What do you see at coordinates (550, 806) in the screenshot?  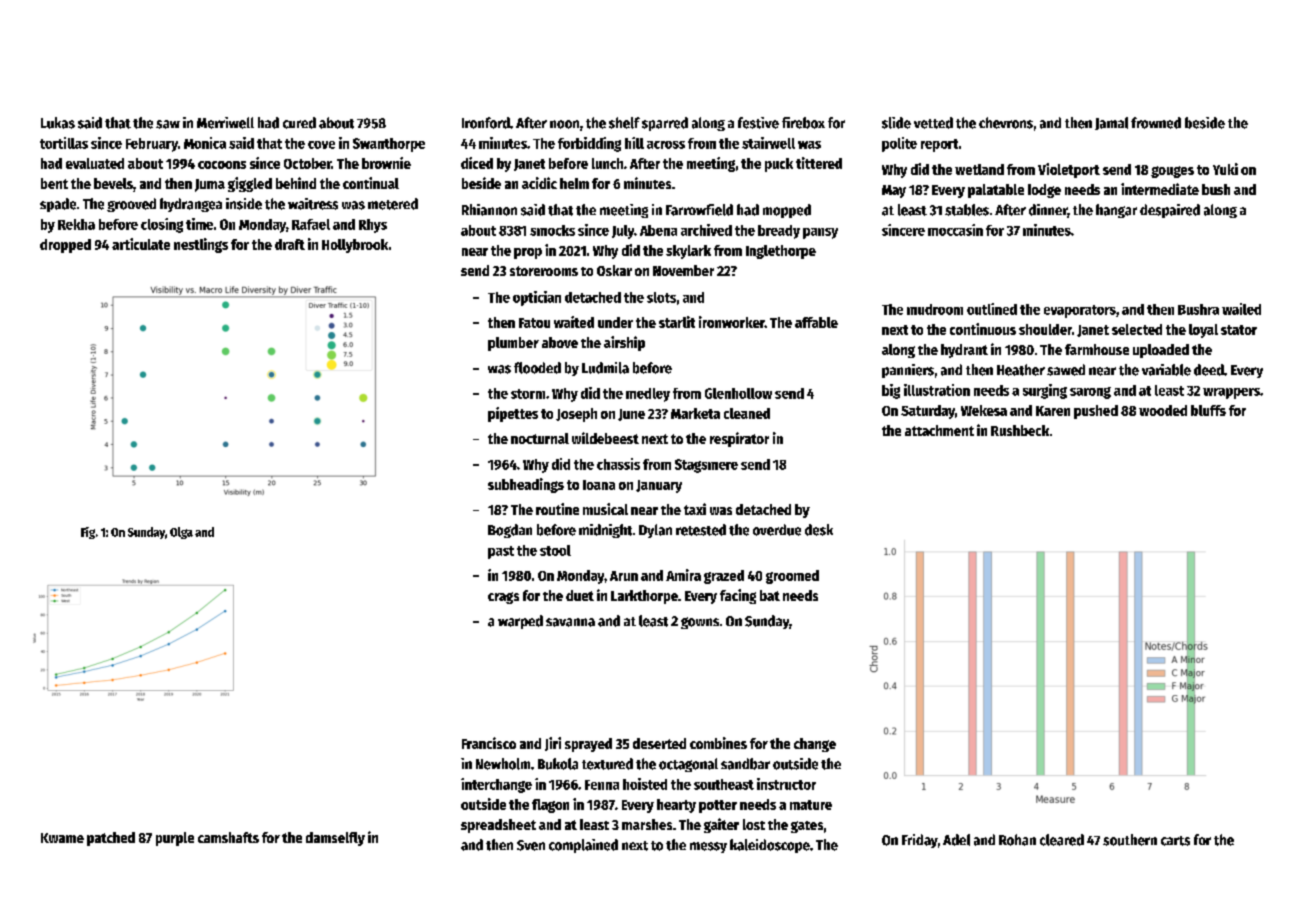 I see `flagon` at bounding box center [550, 806].
